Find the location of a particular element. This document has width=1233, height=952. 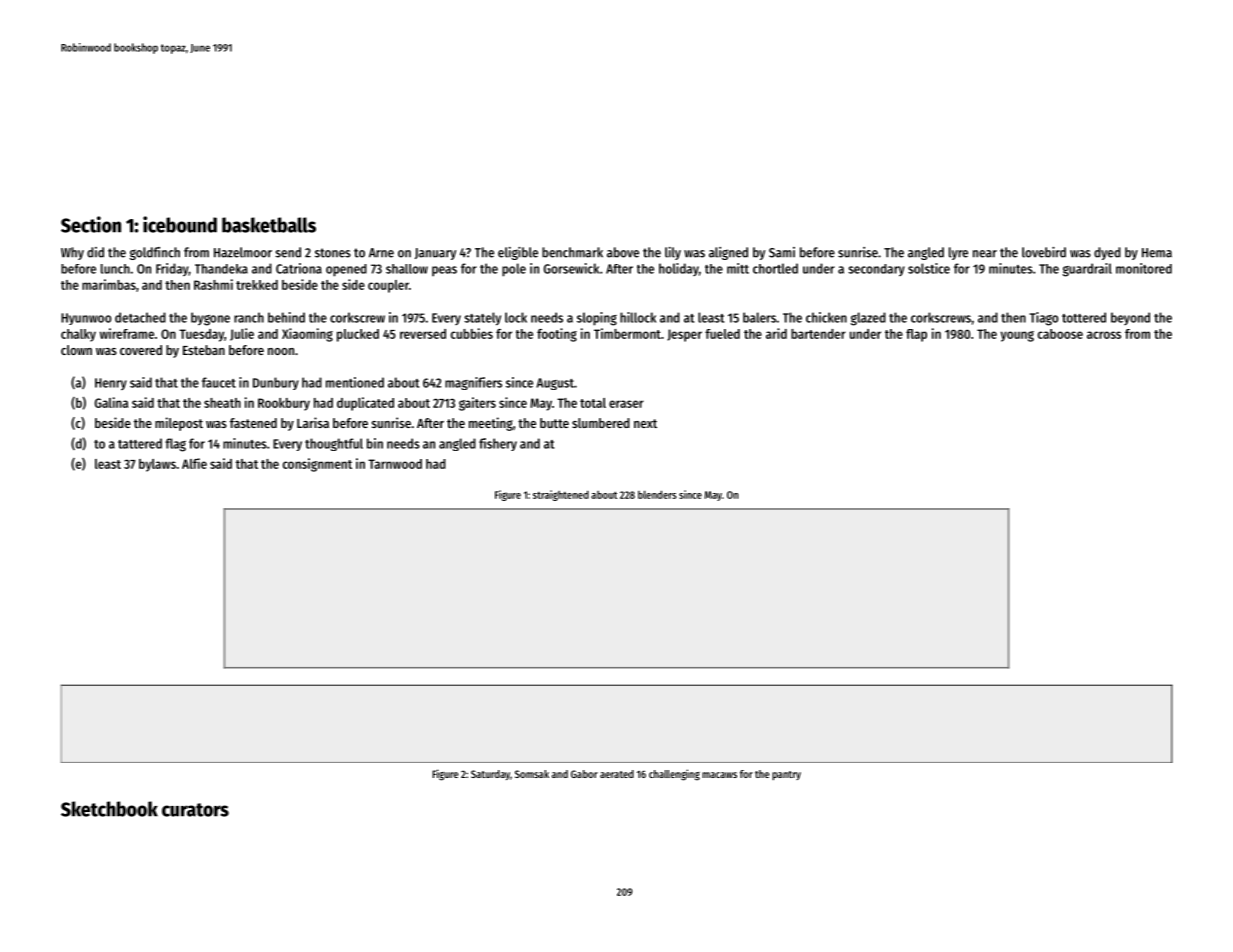

Section is located at coordinates (91, 224).
